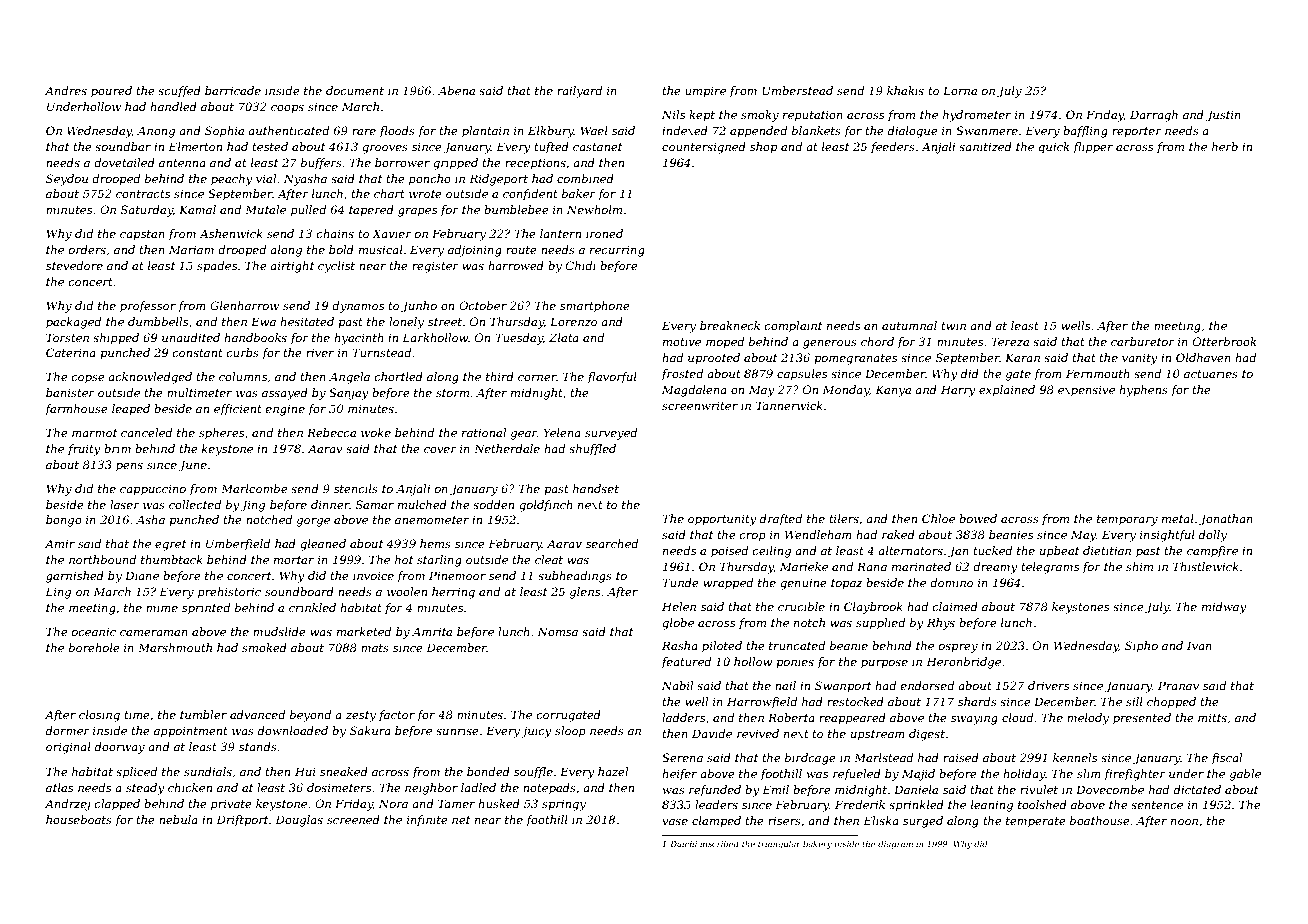 This screenshot has height=924, width=1308. I want to click on noon, so click(1184, 822).
